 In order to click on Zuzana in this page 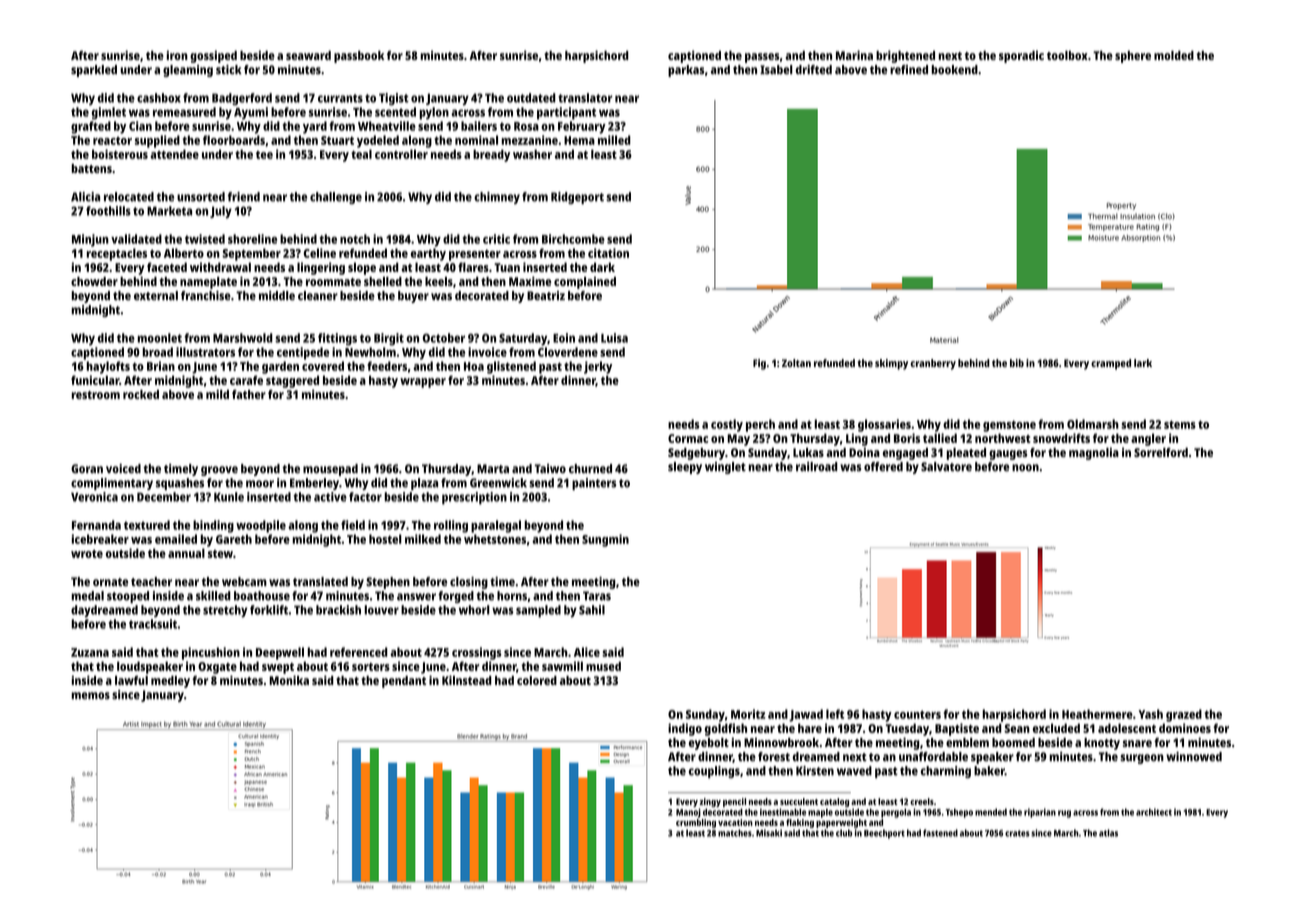, I will do `click(90, 652)`.
